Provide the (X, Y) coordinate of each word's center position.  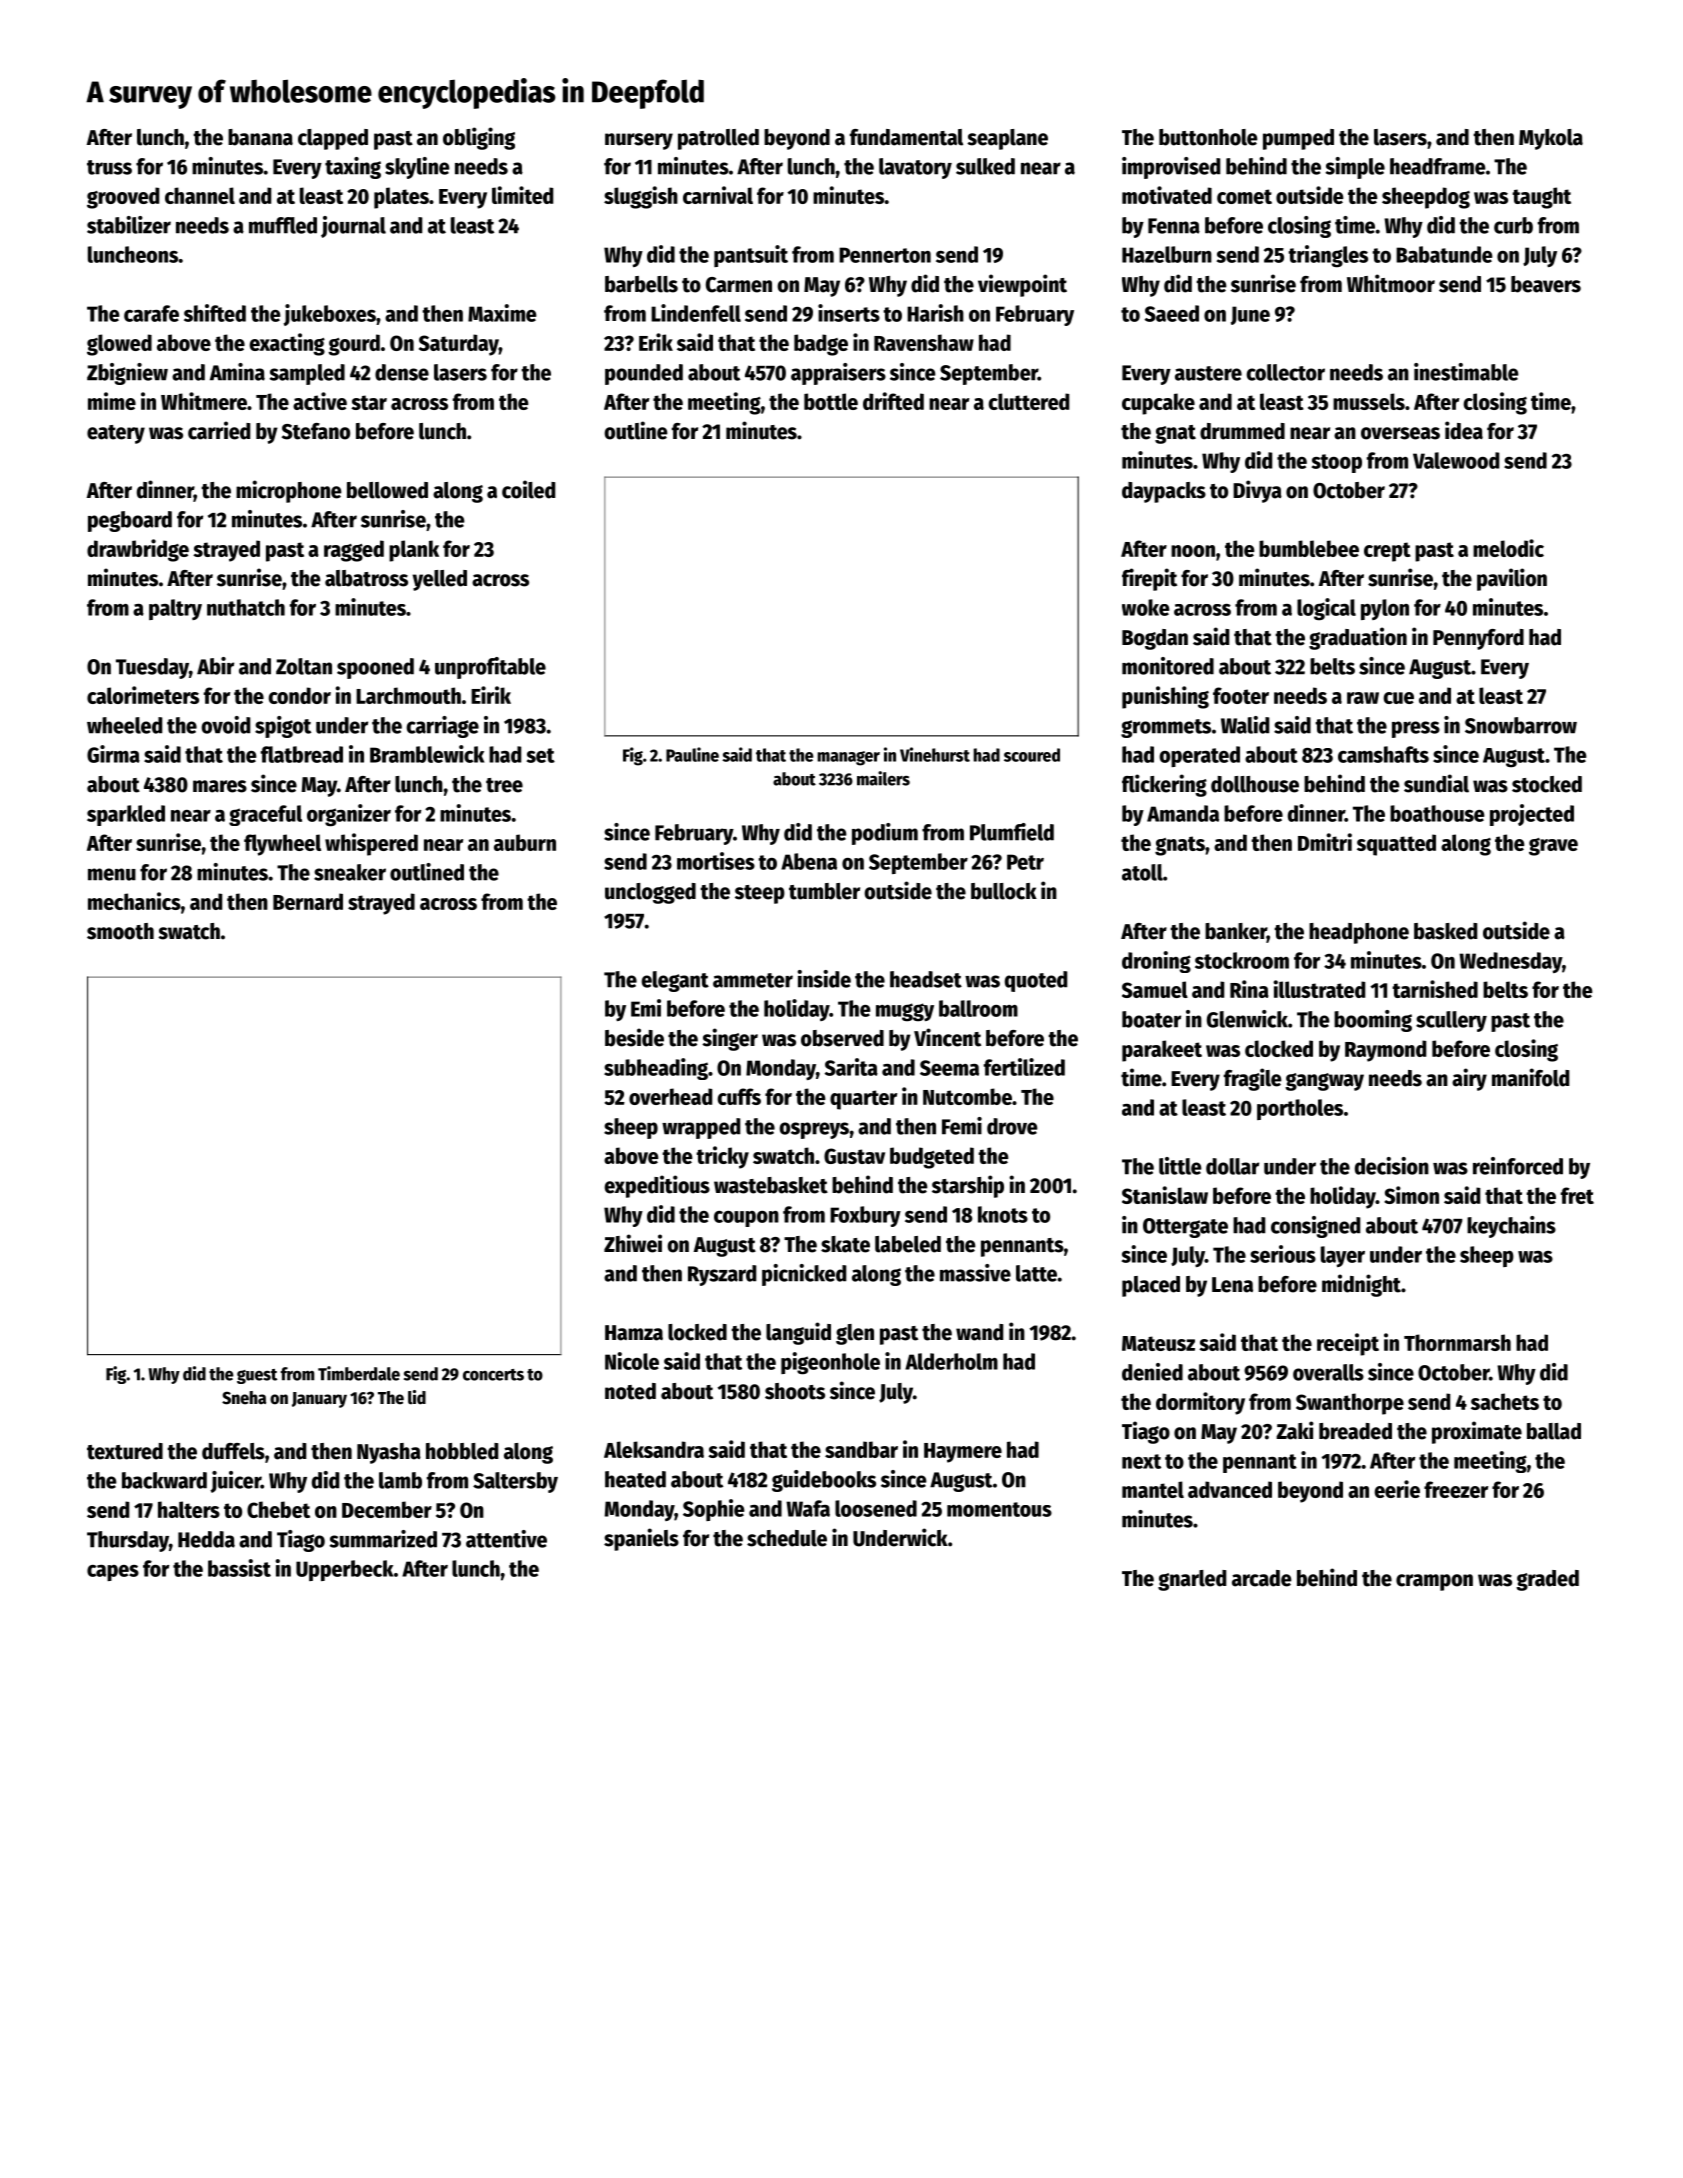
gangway (1324, 1082)
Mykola (1551, 139)
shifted (215, 313)
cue (1398, 698)
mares (220, 786)
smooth (120, 931)
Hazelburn (1167, 254)
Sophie (714, 1510)
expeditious (657, 1186)
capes (113, 1573)
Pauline (692, 754)
